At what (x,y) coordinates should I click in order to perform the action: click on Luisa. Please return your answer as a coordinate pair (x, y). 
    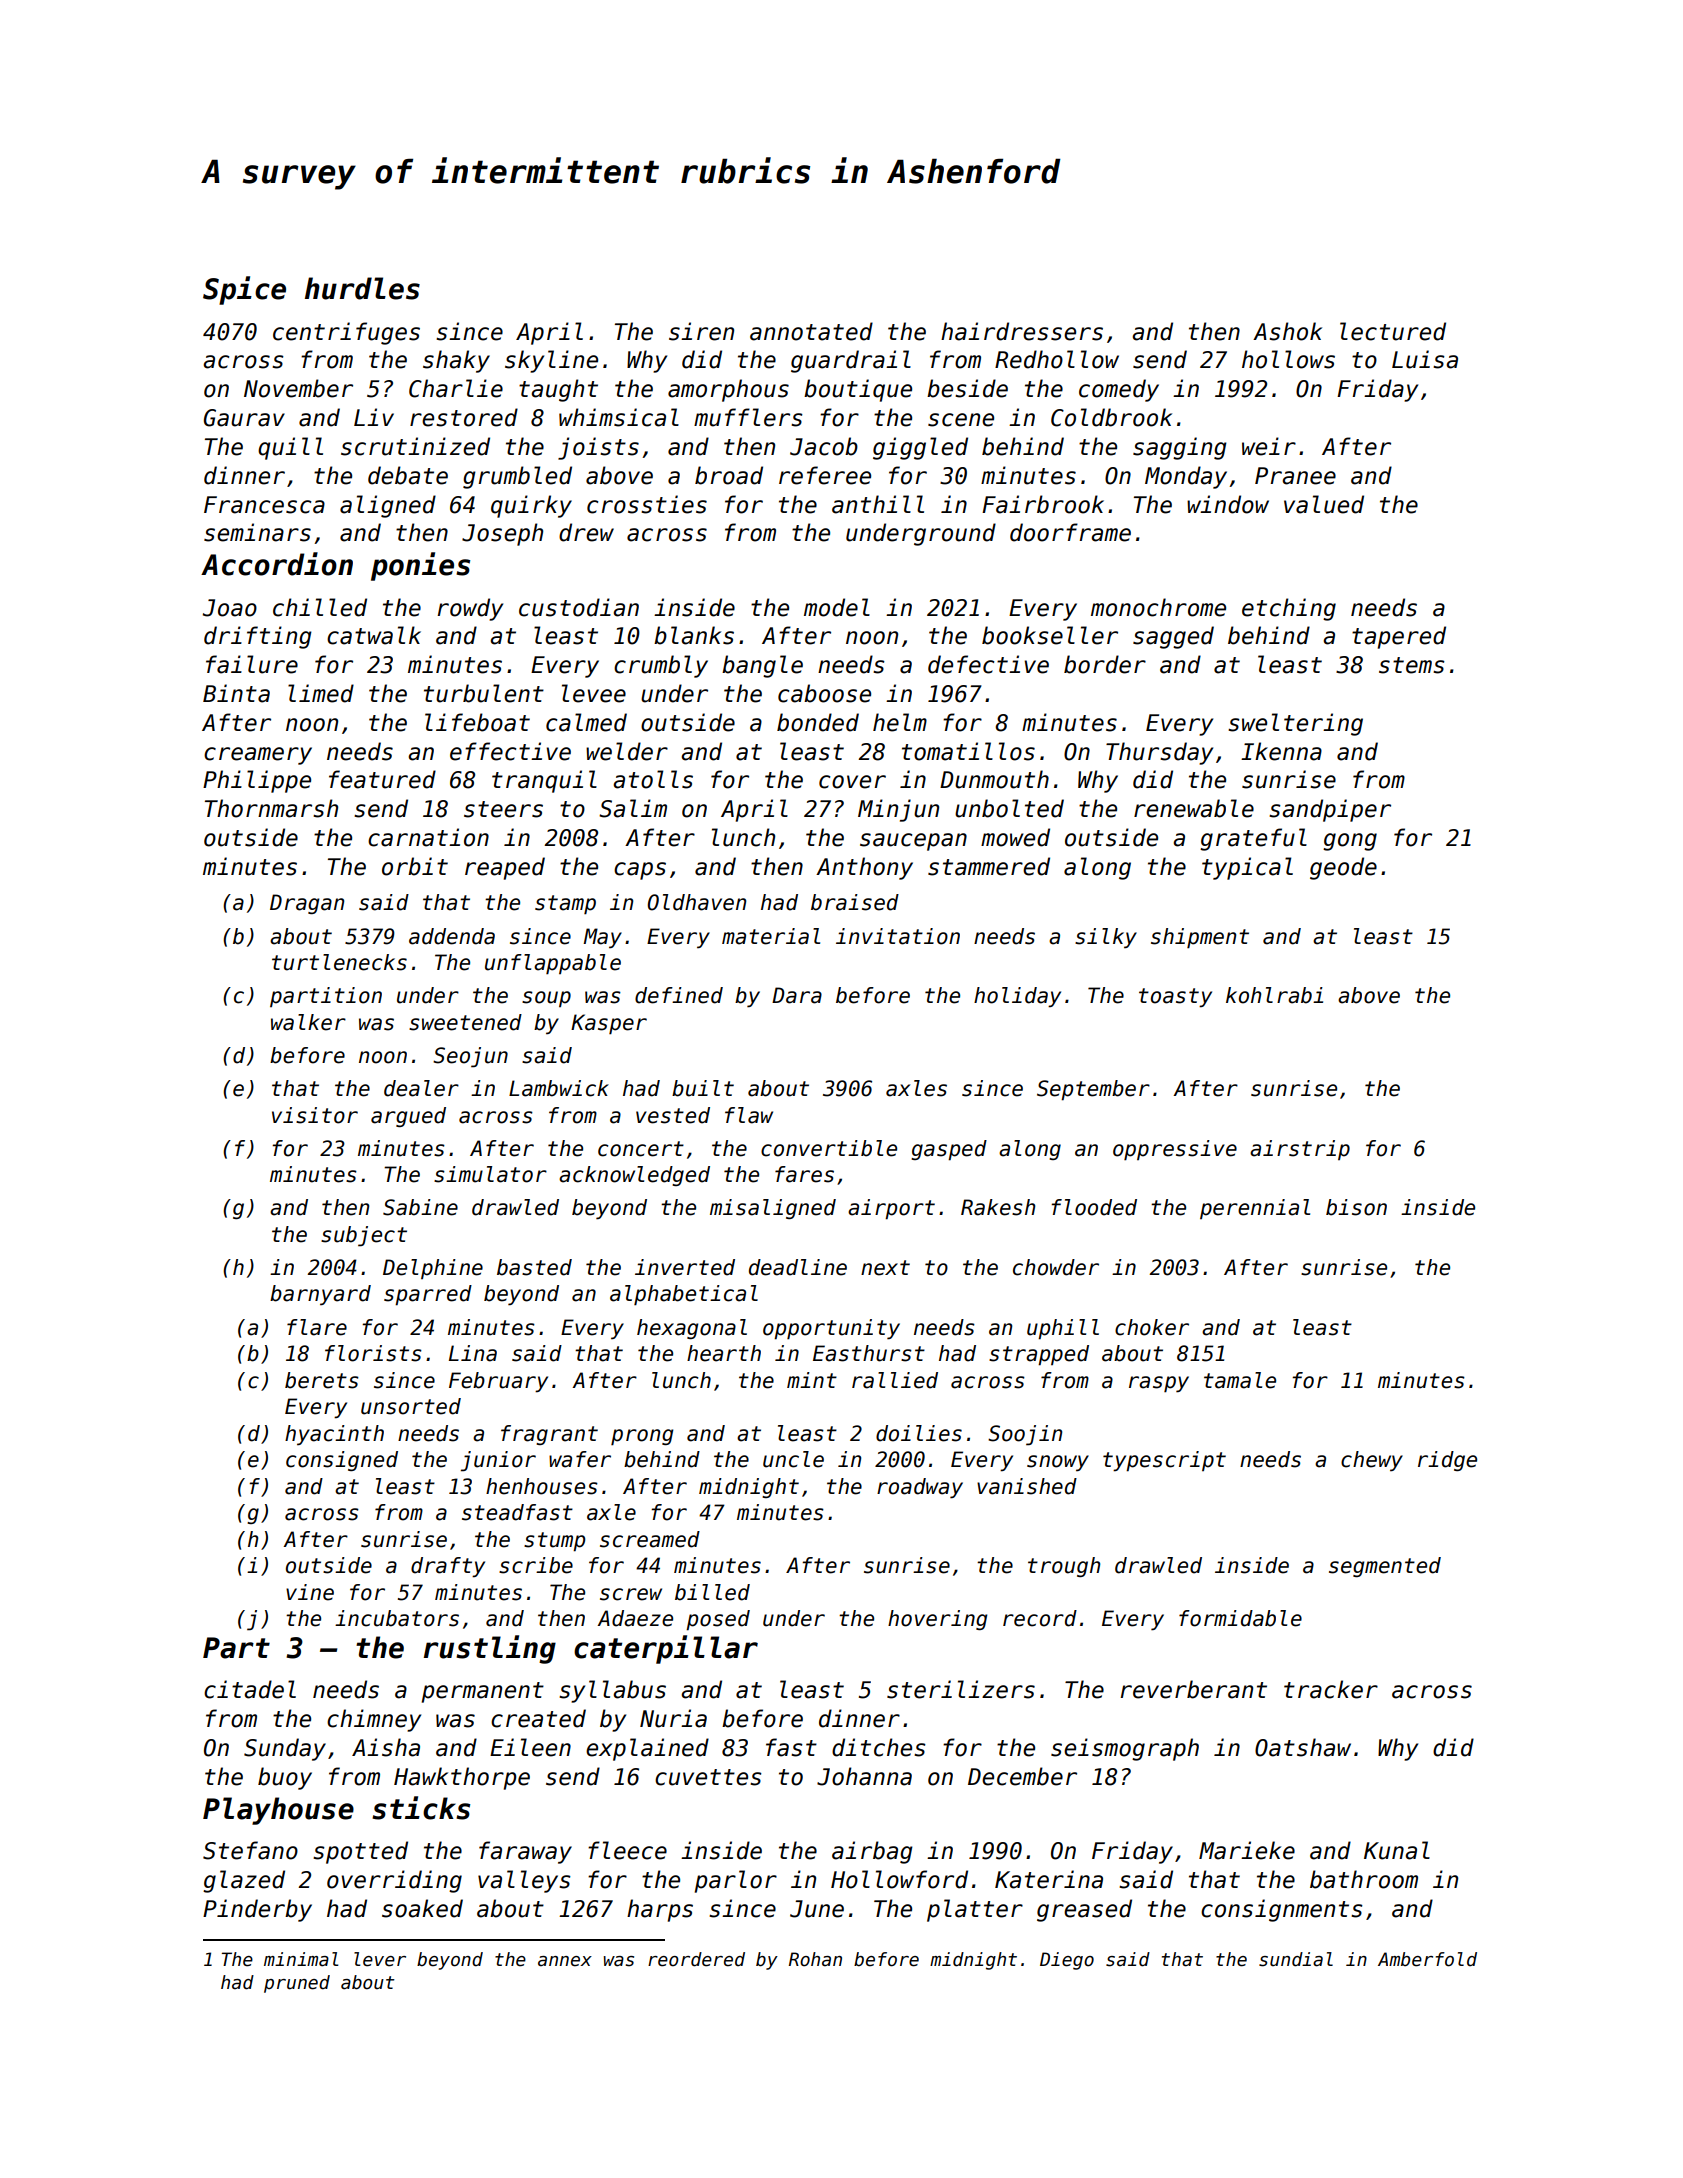
    Looking at the image, I should click on (1425, 359).
